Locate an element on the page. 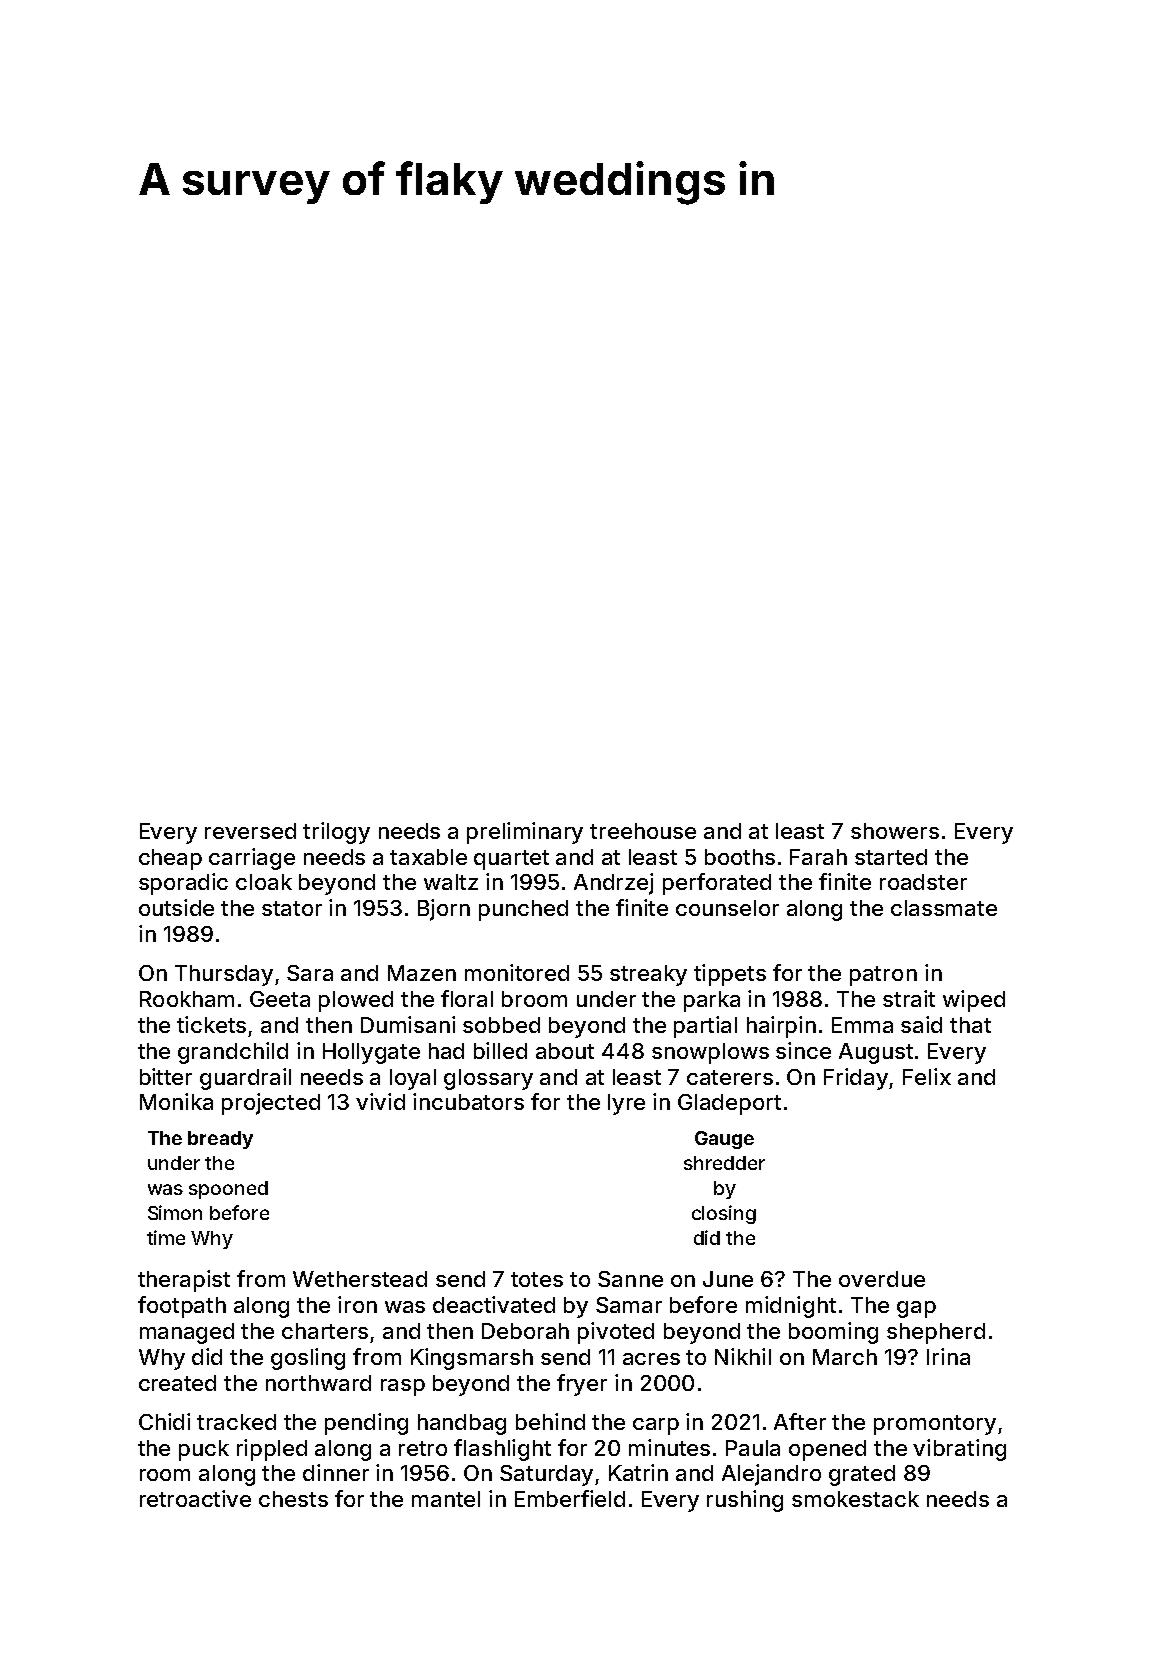  smokestack is located at coordinates (855, 1499).
